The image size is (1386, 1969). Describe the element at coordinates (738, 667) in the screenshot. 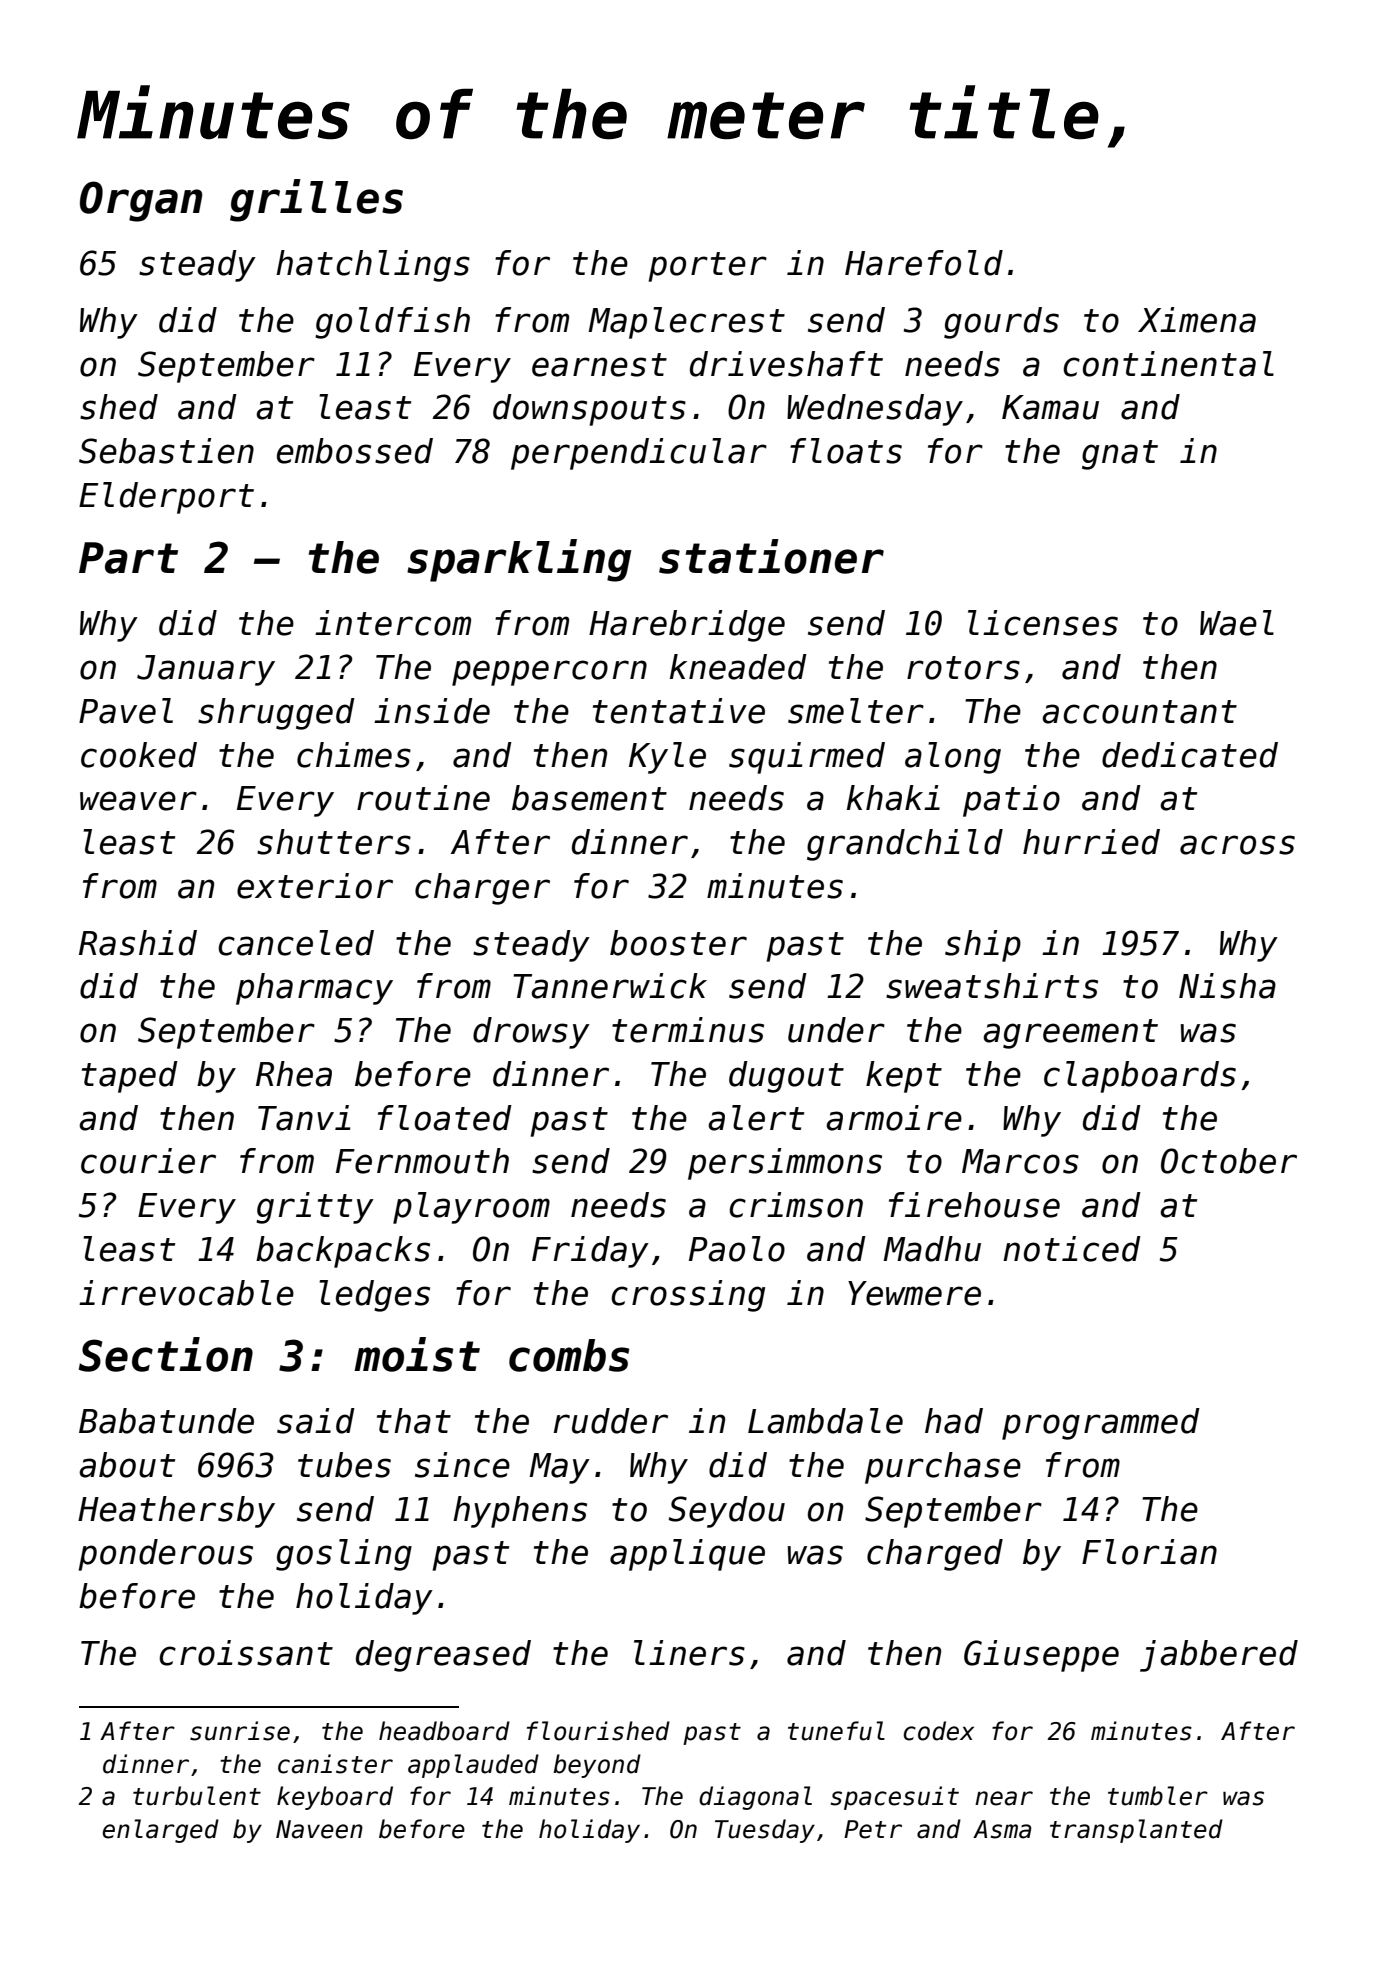

I see `kneaded` at that location.
